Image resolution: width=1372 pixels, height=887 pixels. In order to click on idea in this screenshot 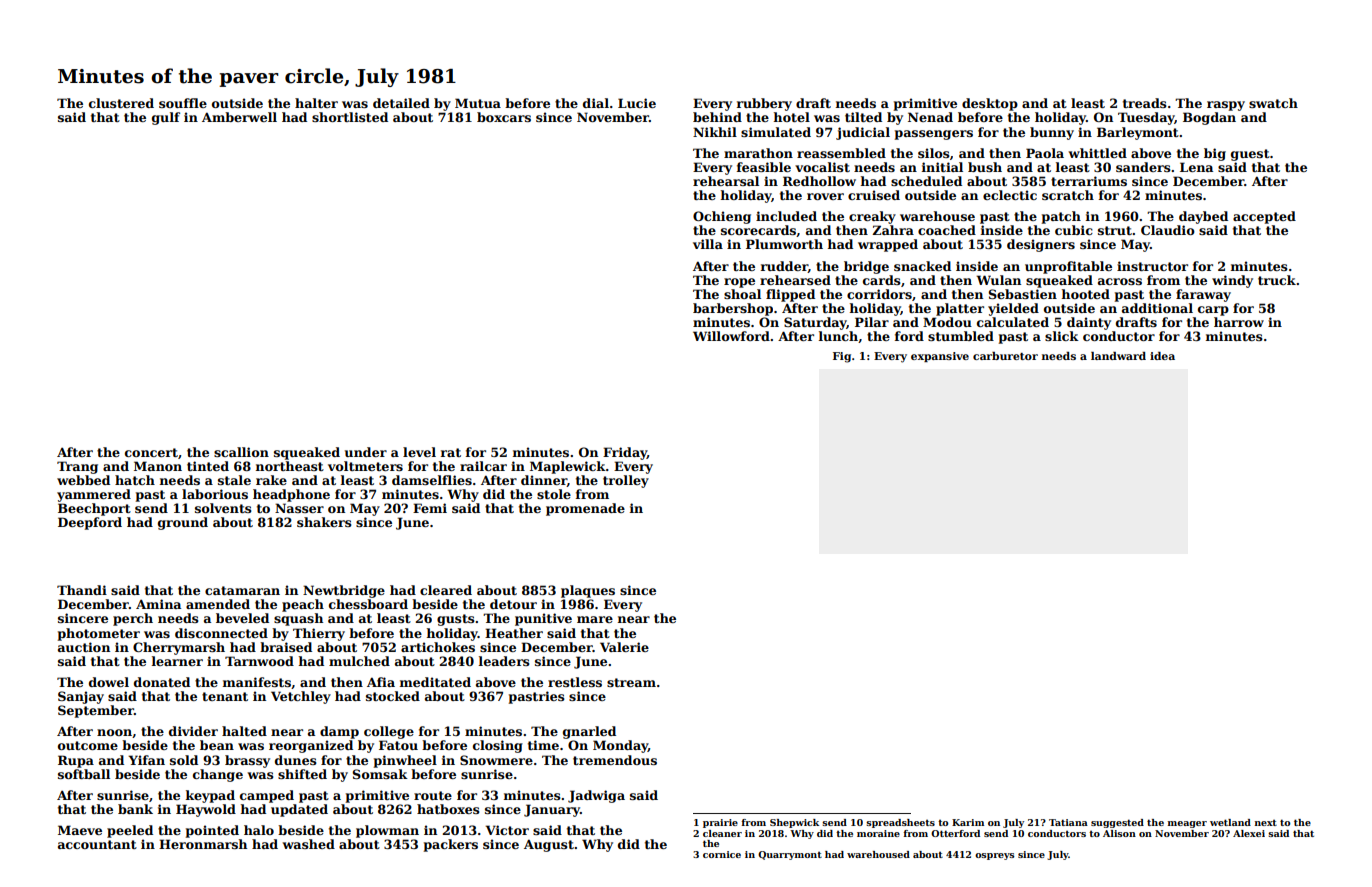, I will do `click(1162, 356)`.
